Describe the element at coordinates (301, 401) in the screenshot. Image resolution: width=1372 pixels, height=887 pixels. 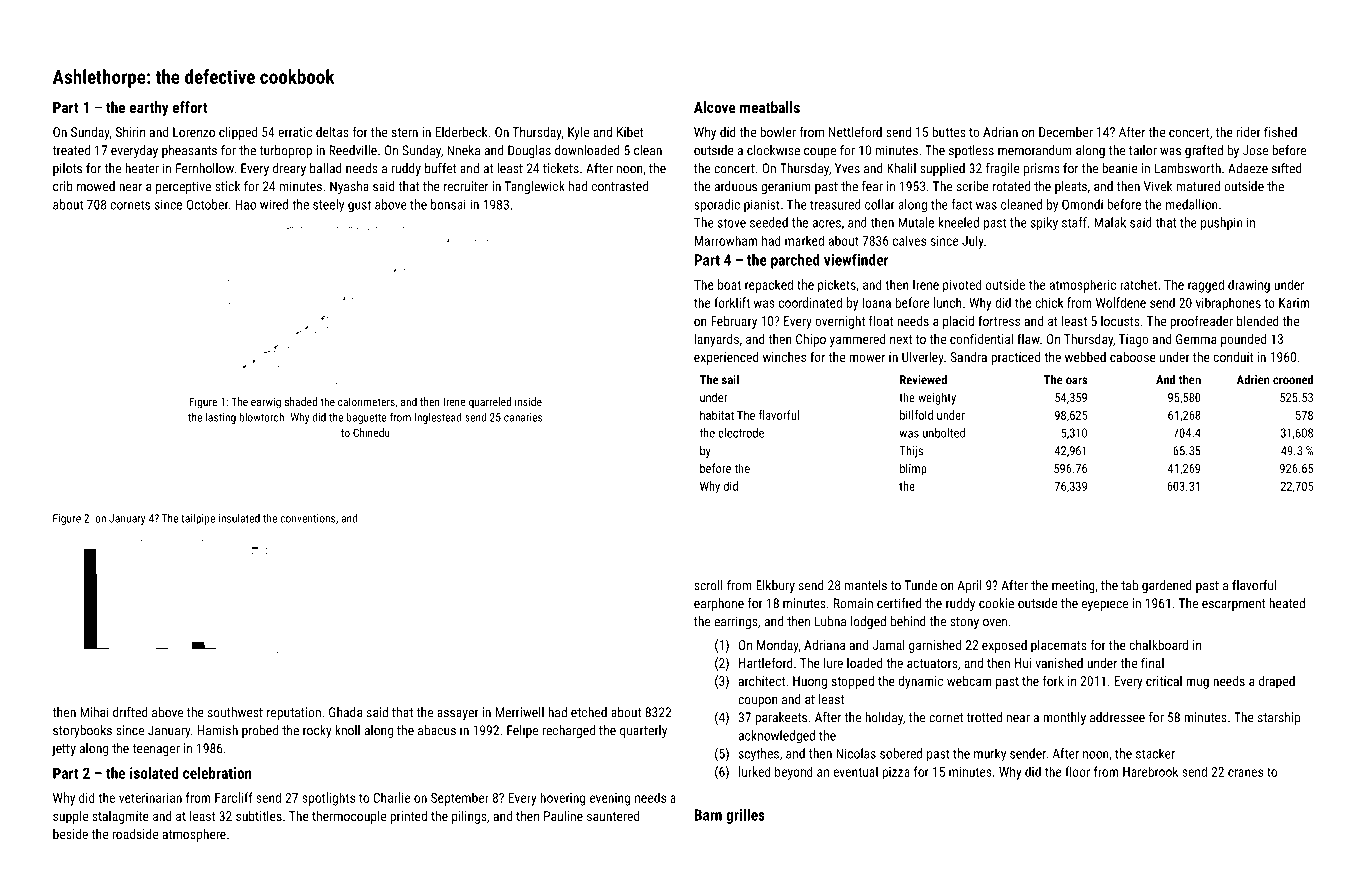
I see `shaded` at that location.
